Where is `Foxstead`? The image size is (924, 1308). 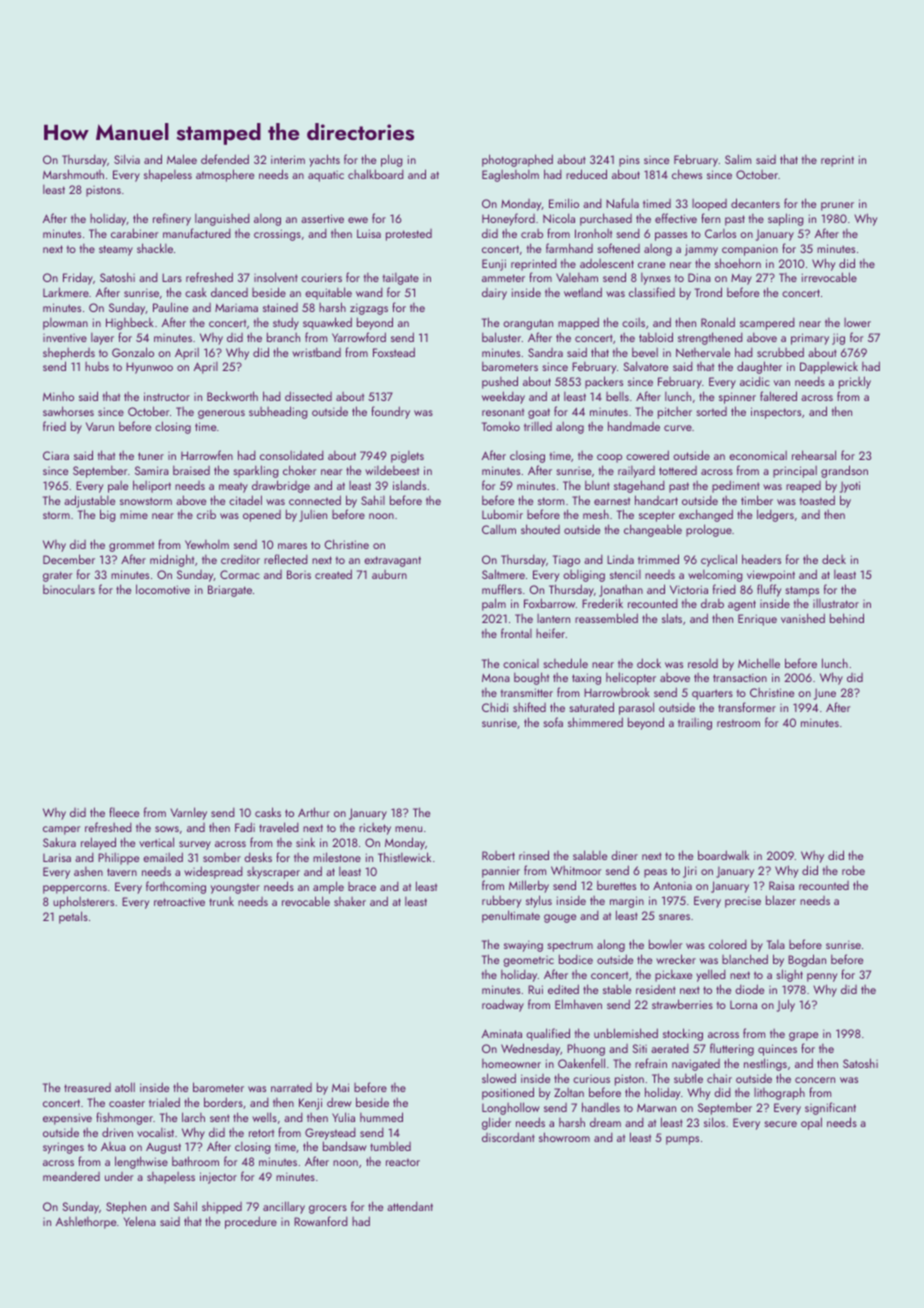
Foxstead is located at coordinates (394, 352).
